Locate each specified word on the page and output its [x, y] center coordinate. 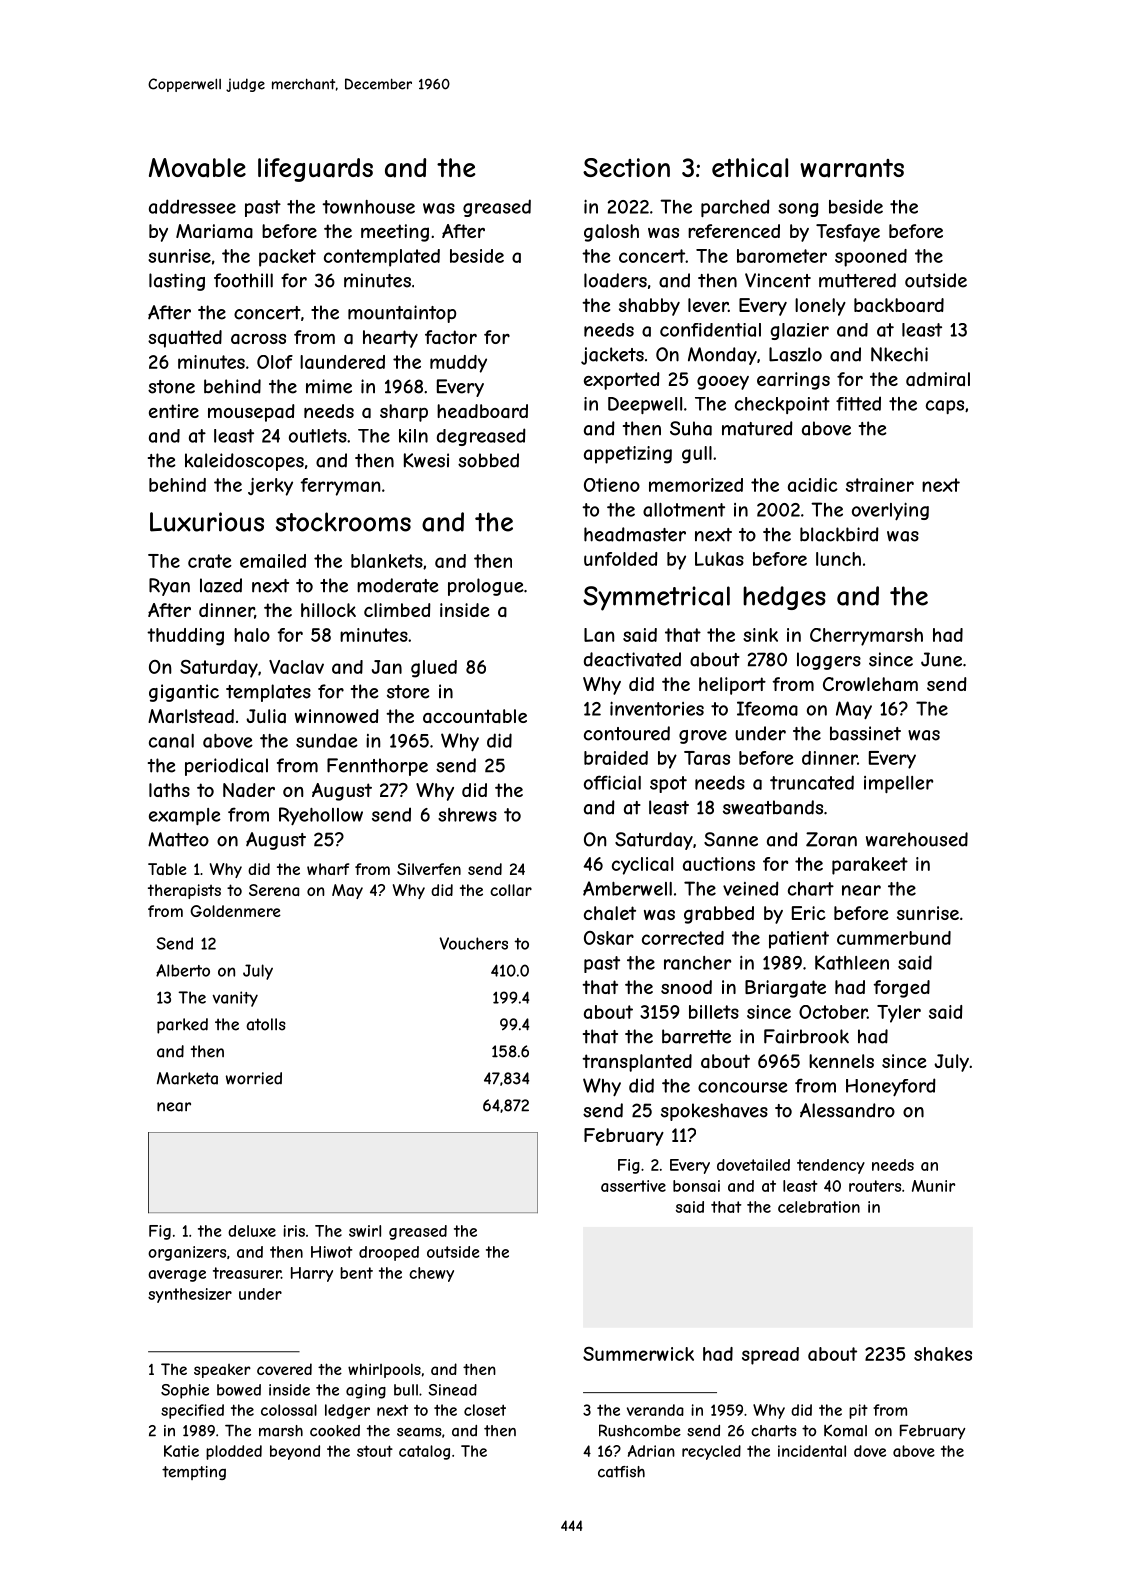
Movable [197, 168]
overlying [890, 511]
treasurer [247, 1273]
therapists [184, 891]
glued [434, 669]
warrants [852, 168]
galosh [611, 233]
